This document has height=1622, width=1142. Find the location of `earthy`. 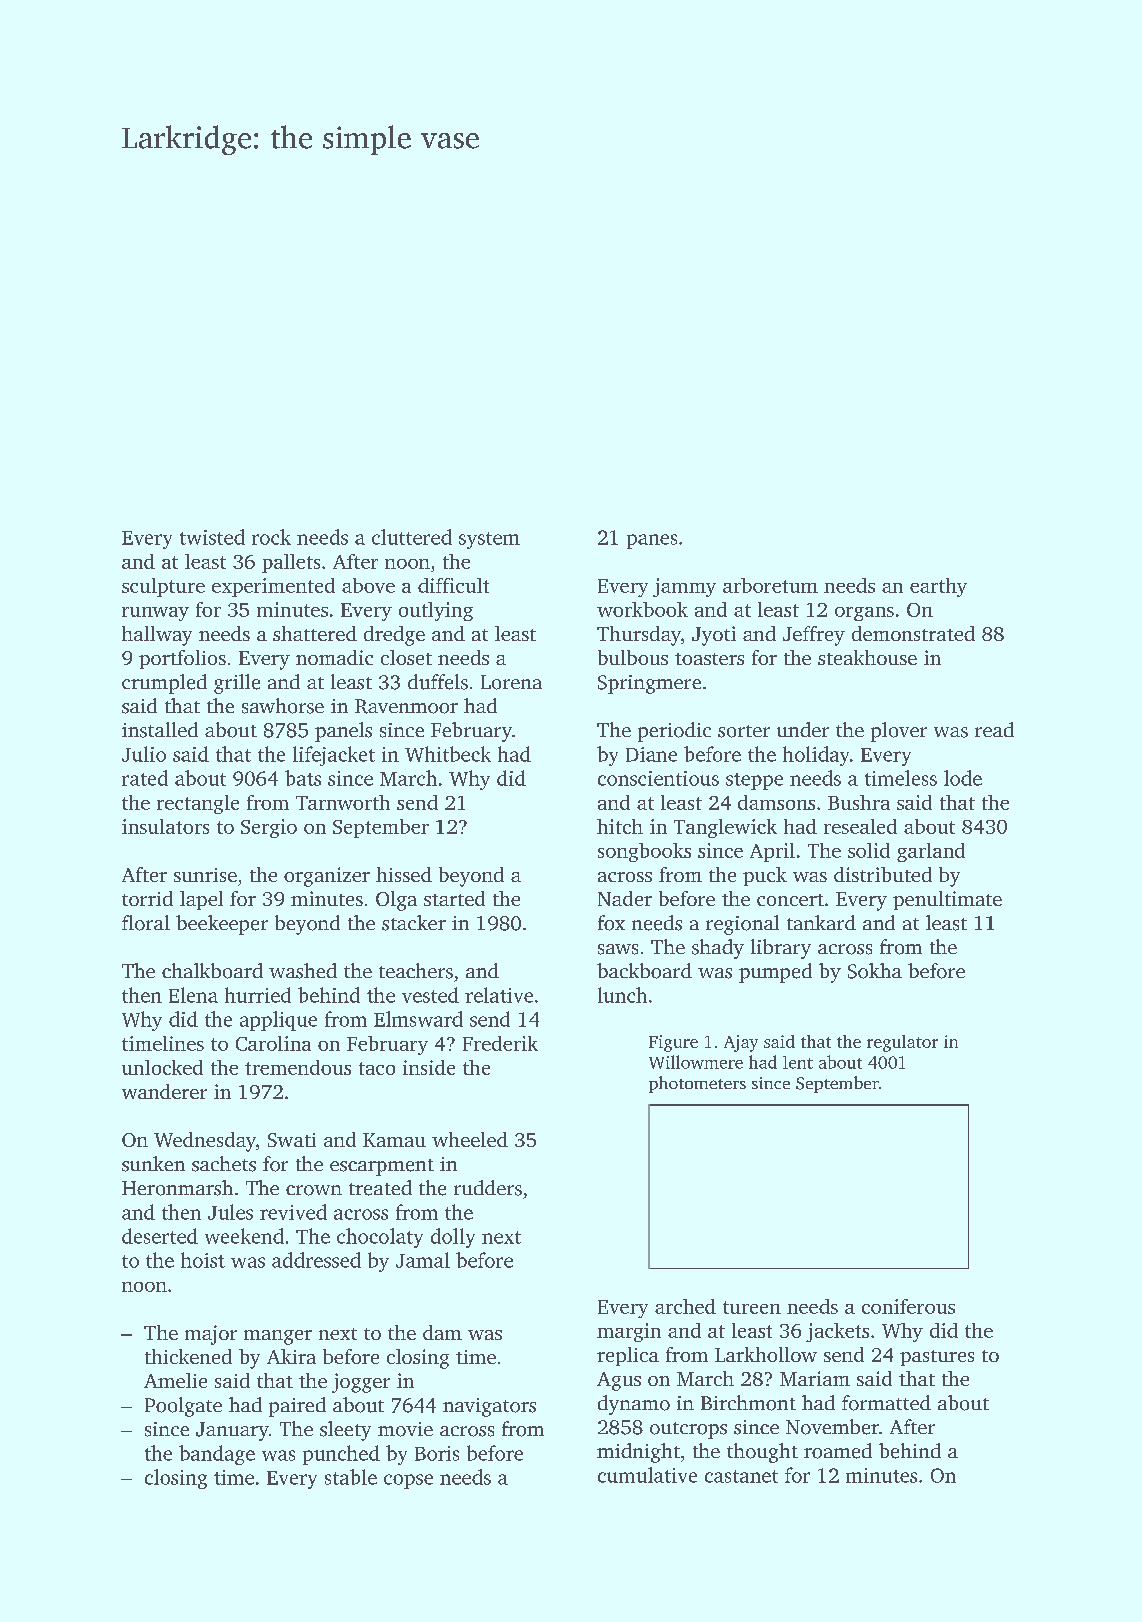

earthy is located at coordinates (938, 587).
